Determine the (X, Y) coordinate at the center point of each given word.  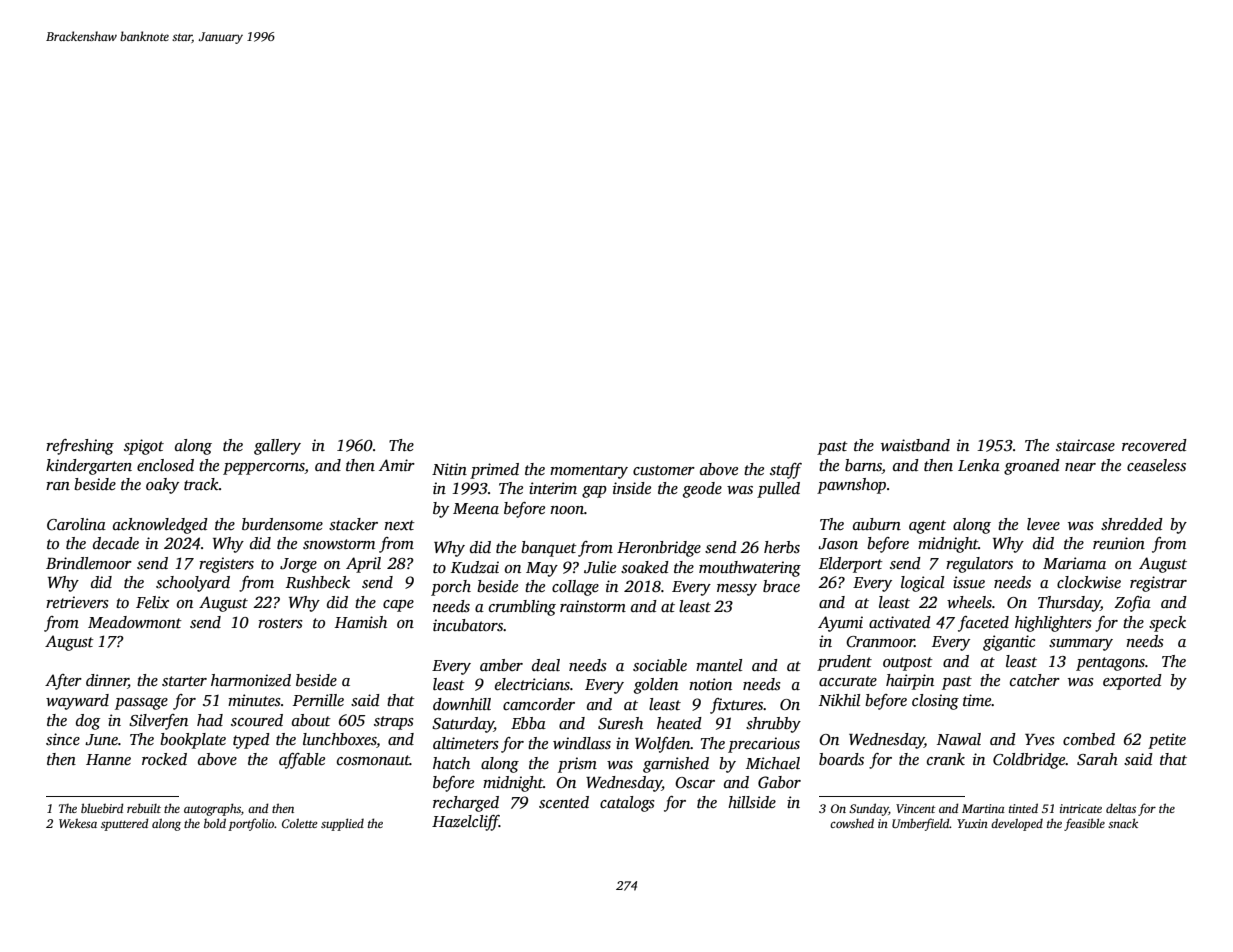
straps (394, 723)
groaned (1032, 467)
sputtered (125, 824)
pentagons (1110, 664)
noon (567, 510)
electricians (532, 684)
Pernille (318, 700)
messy (737, 590)
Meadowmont (135, 622)
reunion (1119, 543)
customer (664, 470)
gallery (277, 447)
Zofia (1132, 604)
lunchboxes (340, 740)
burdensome (282, 524)
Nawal (959, 739)
